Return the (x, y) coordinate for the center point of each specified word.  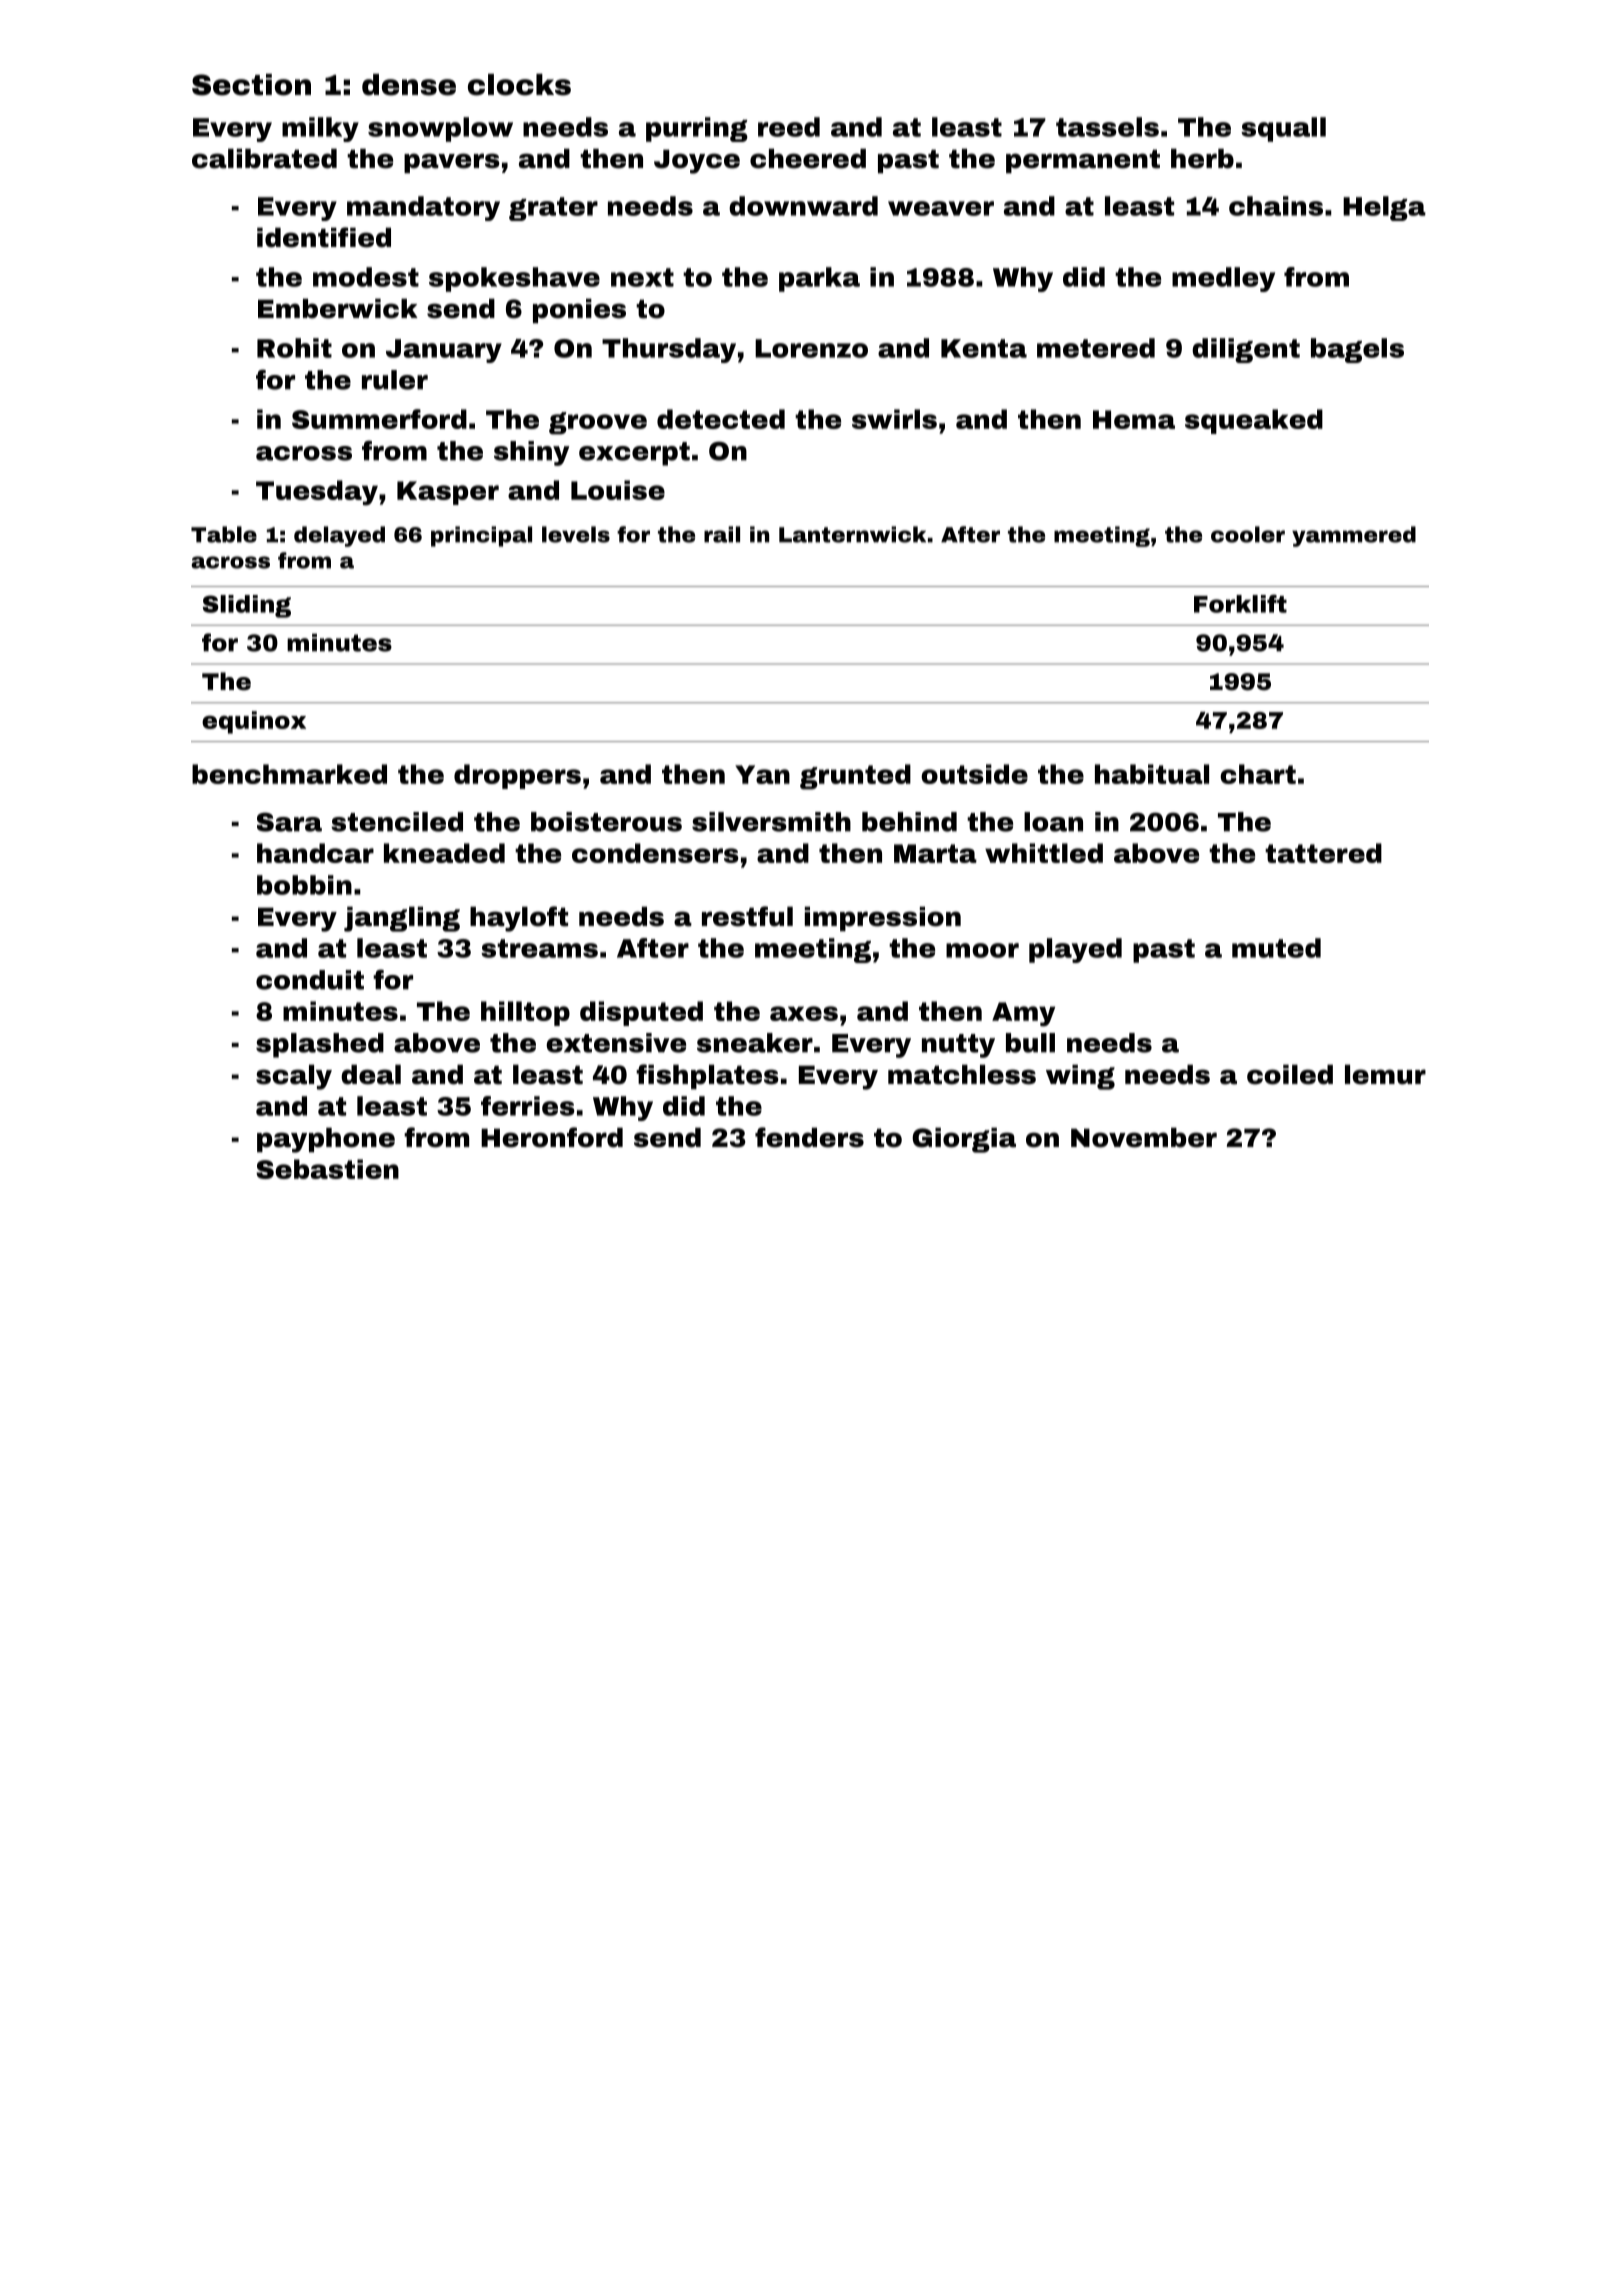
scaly (294, 1077)
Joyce (697, 161)
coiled (1290, 1074)
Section (251, 85)
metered (1096, 348)
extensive (616, 1043)
